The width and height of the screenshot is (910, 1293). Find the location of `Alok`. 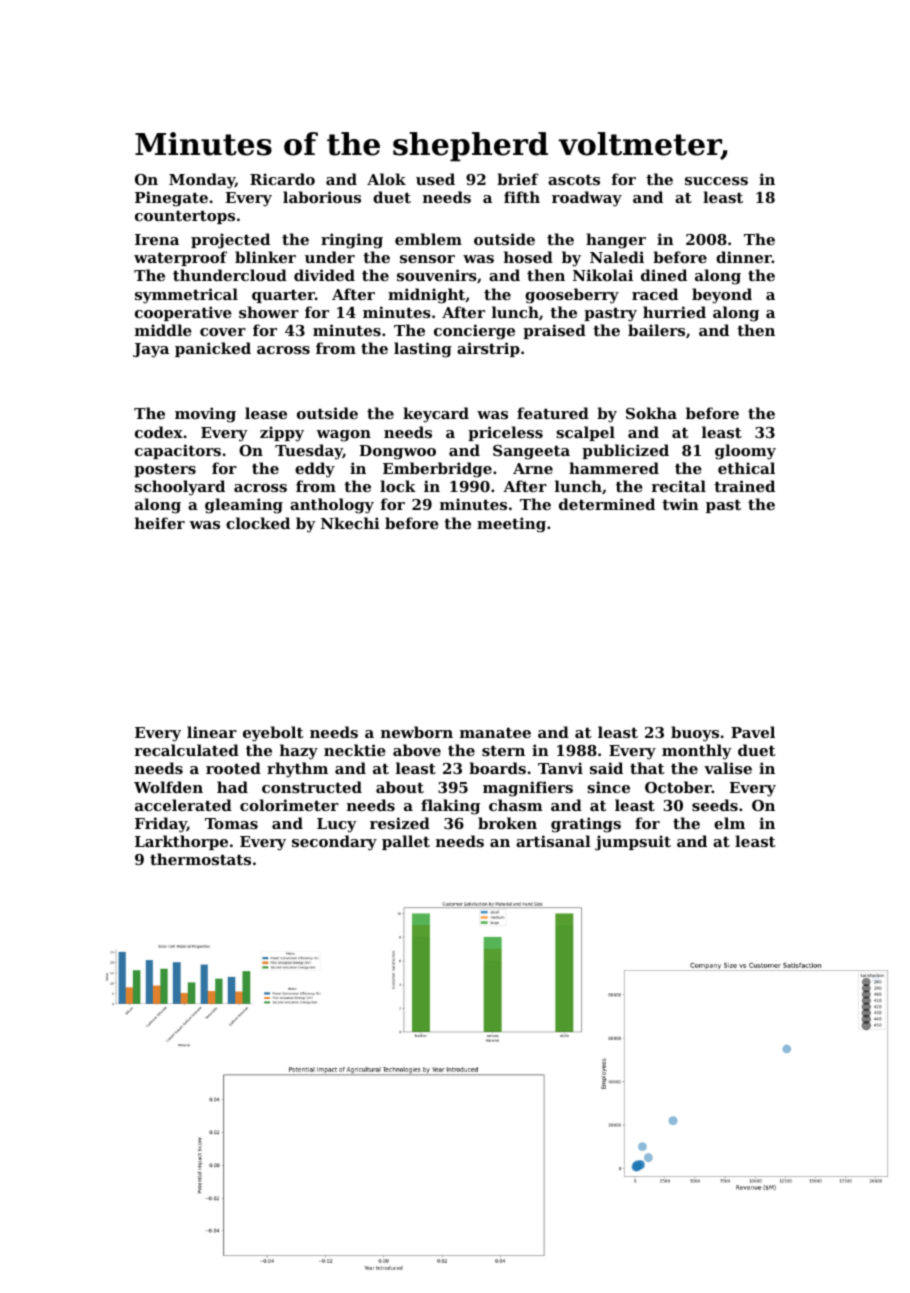

Alok is located at coordinates (386, 179).
